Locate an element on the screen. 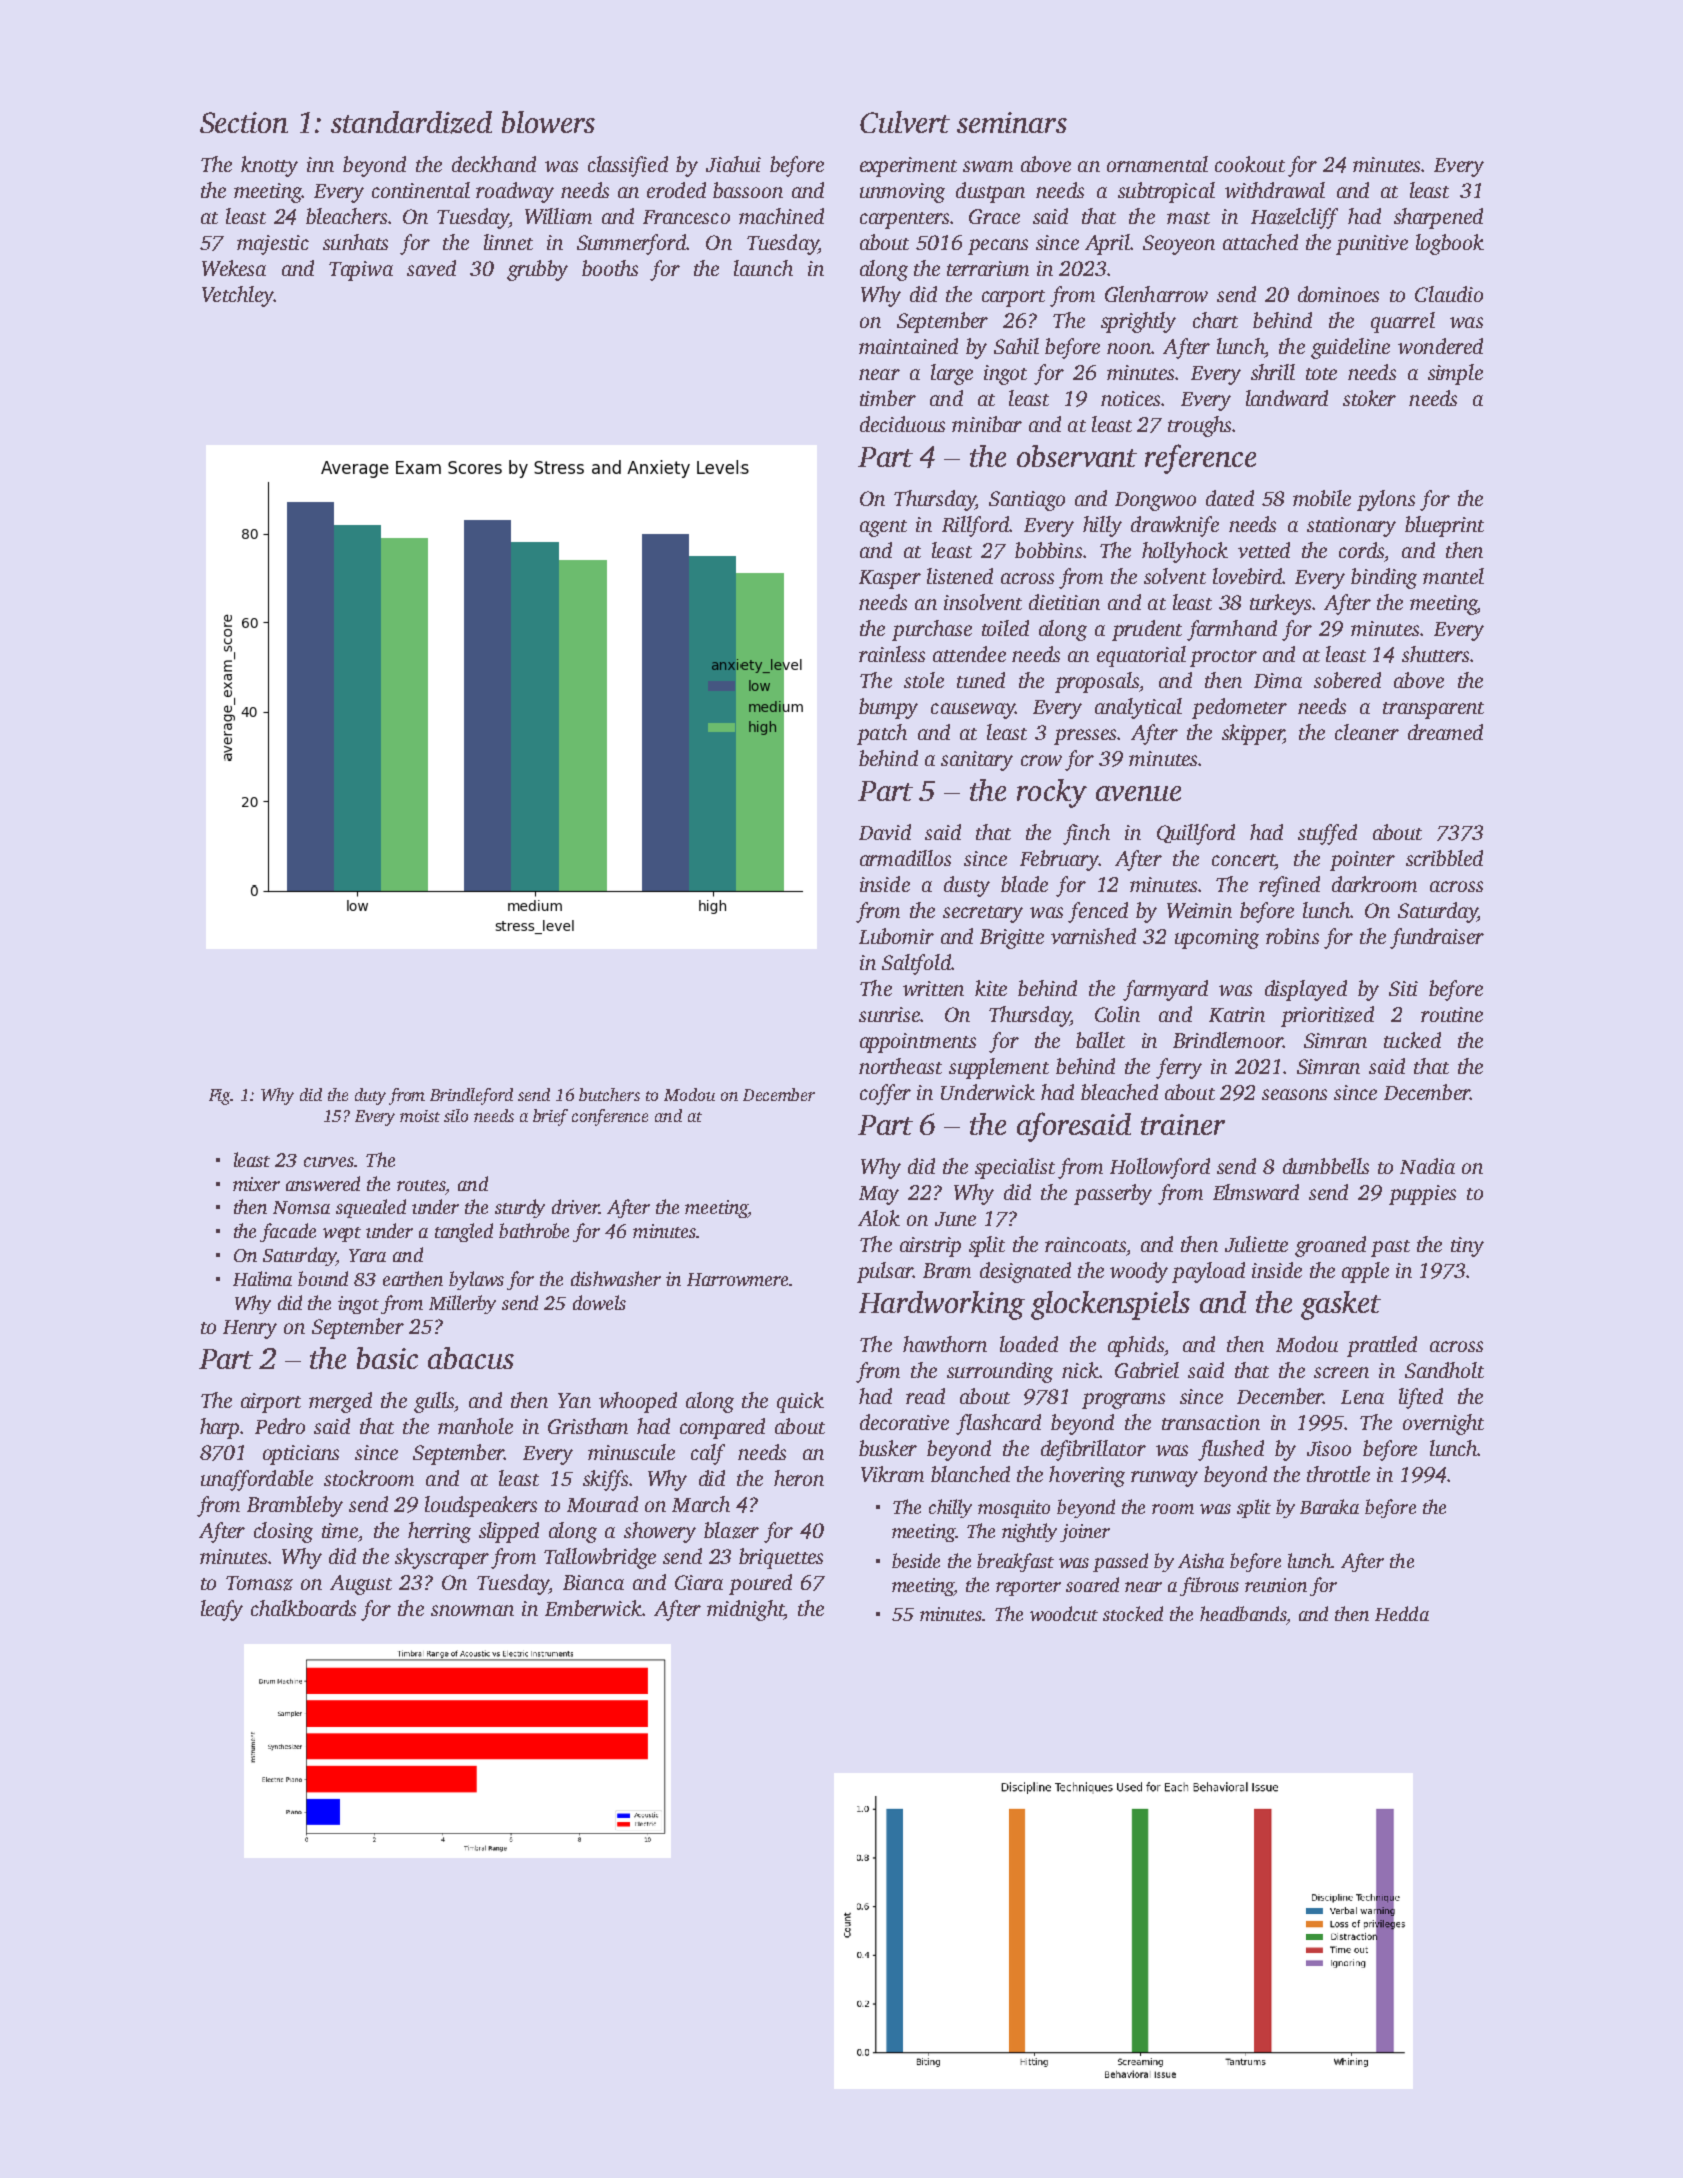  agent is located at coordinates (883, 528).
